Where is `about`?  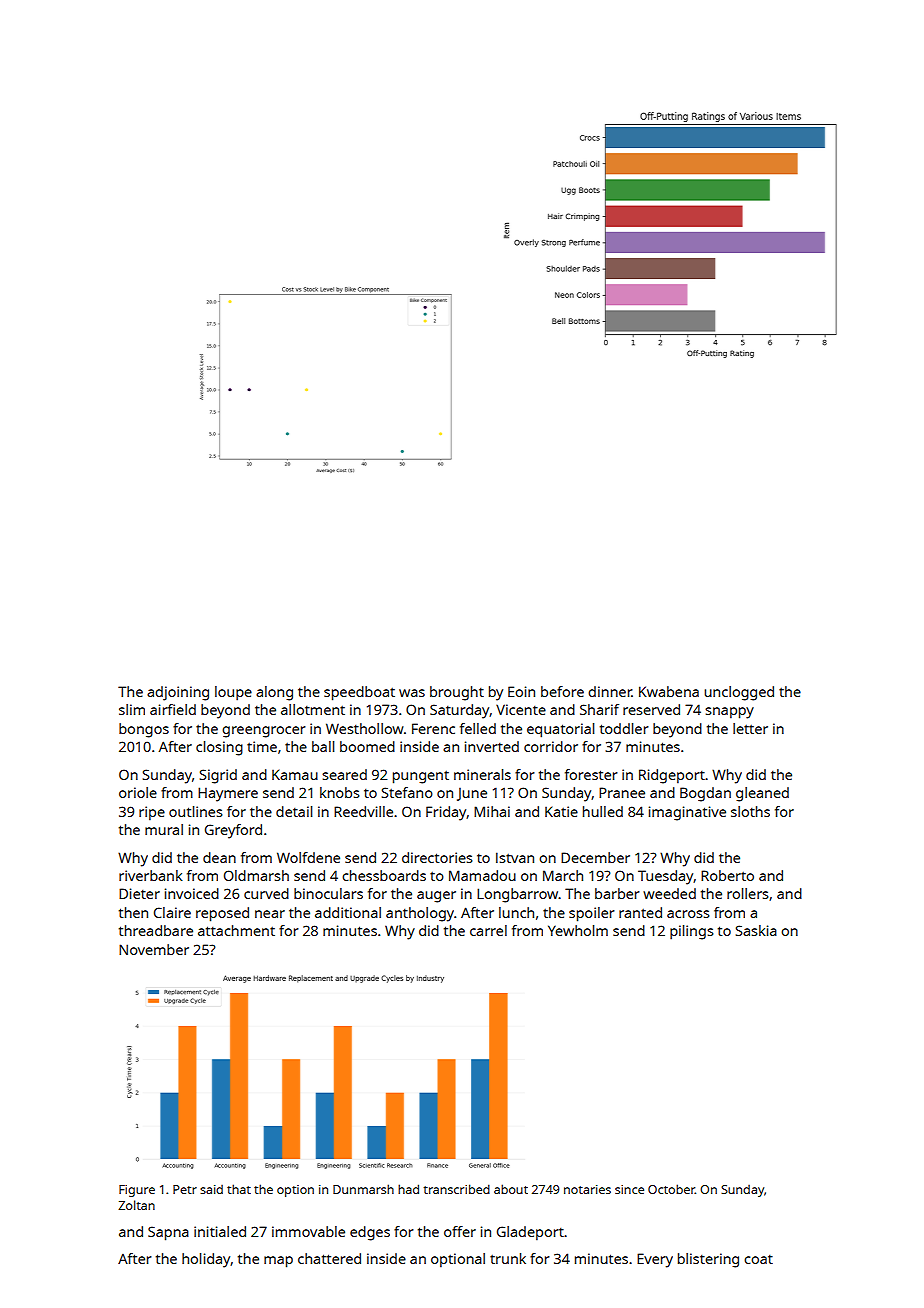 about is located at coordinates (511, 1189).
